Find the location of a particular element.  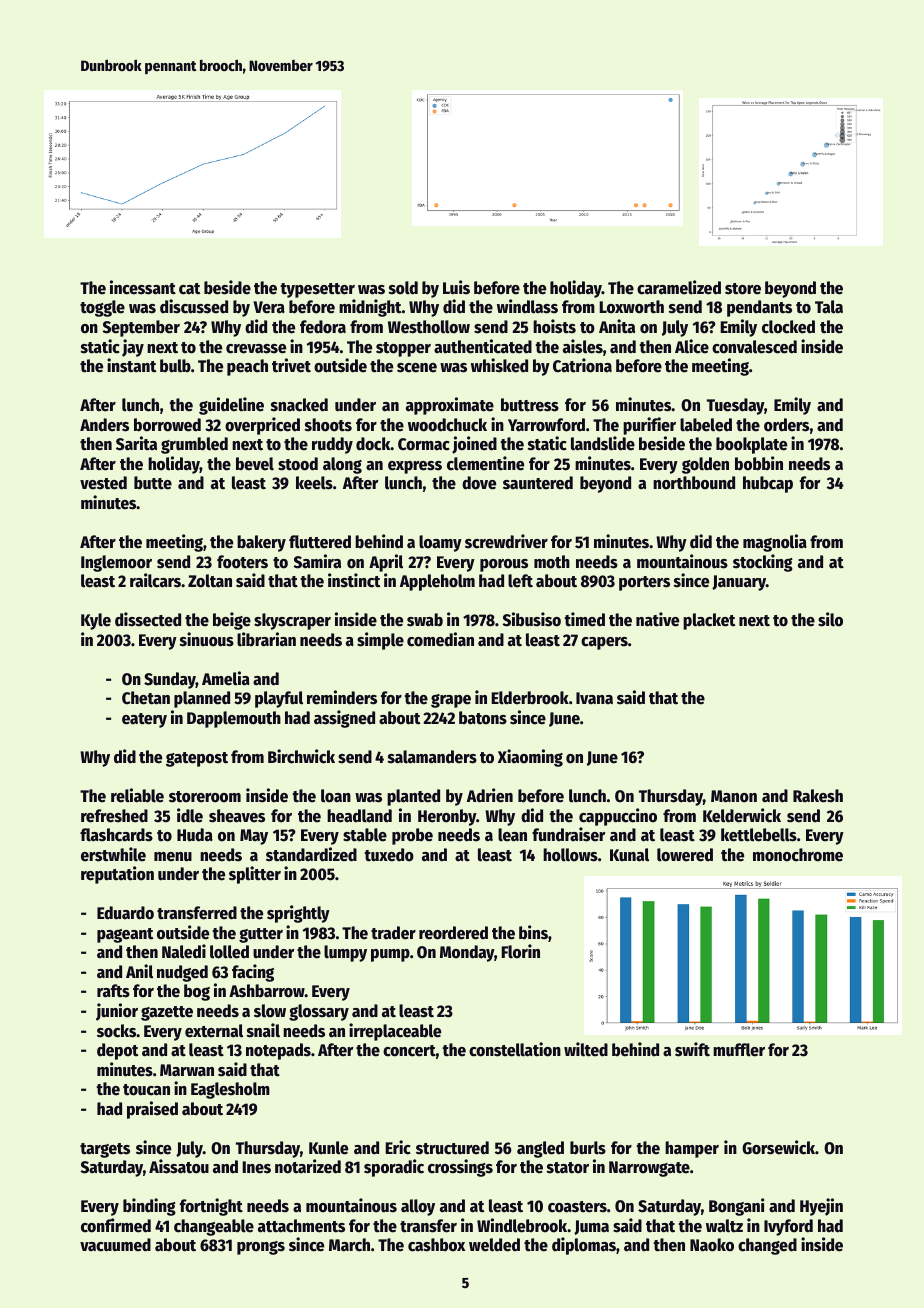

Aissatou is located at coordinates (179, 1166).
